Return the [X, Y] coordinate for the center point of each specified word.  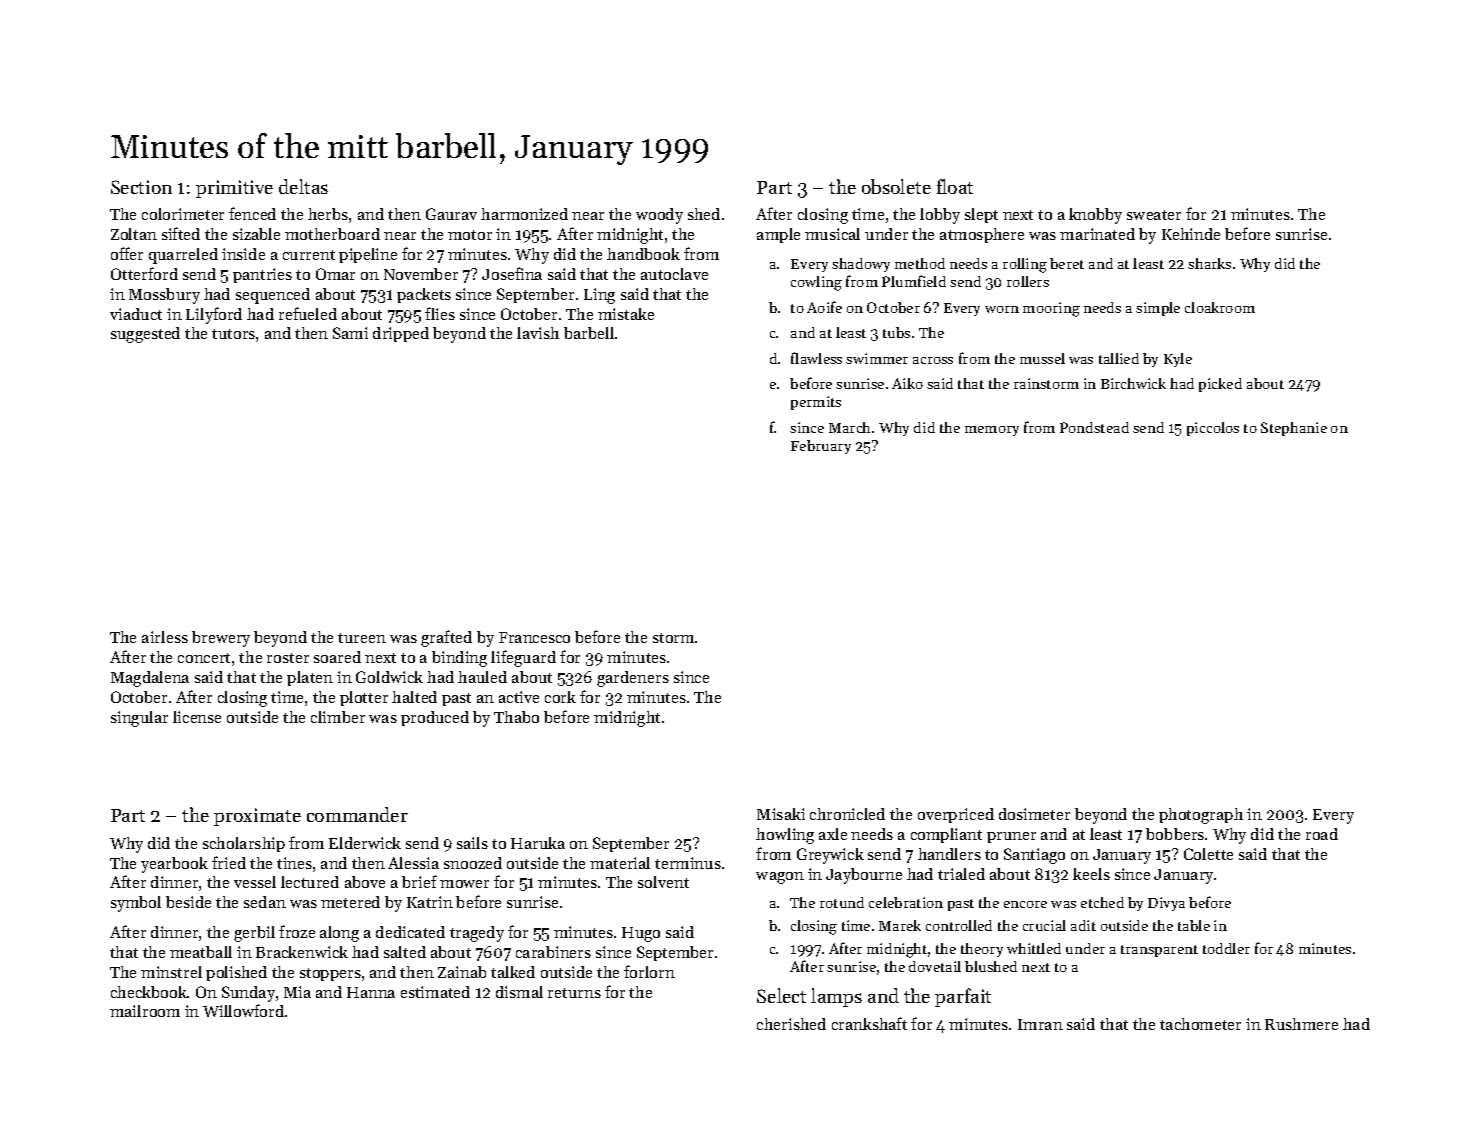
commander [357, 814]
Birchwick [1133, 383]
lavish [538, 333]
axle [833, 834]
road [1322, 834]
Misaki [781, 814]
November [421, 274]
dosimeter [1034, 814]
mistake [626, 314]
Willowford [243, 1010]
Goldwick [389, 677]
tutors [233, 334]
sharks [1209, 263]
